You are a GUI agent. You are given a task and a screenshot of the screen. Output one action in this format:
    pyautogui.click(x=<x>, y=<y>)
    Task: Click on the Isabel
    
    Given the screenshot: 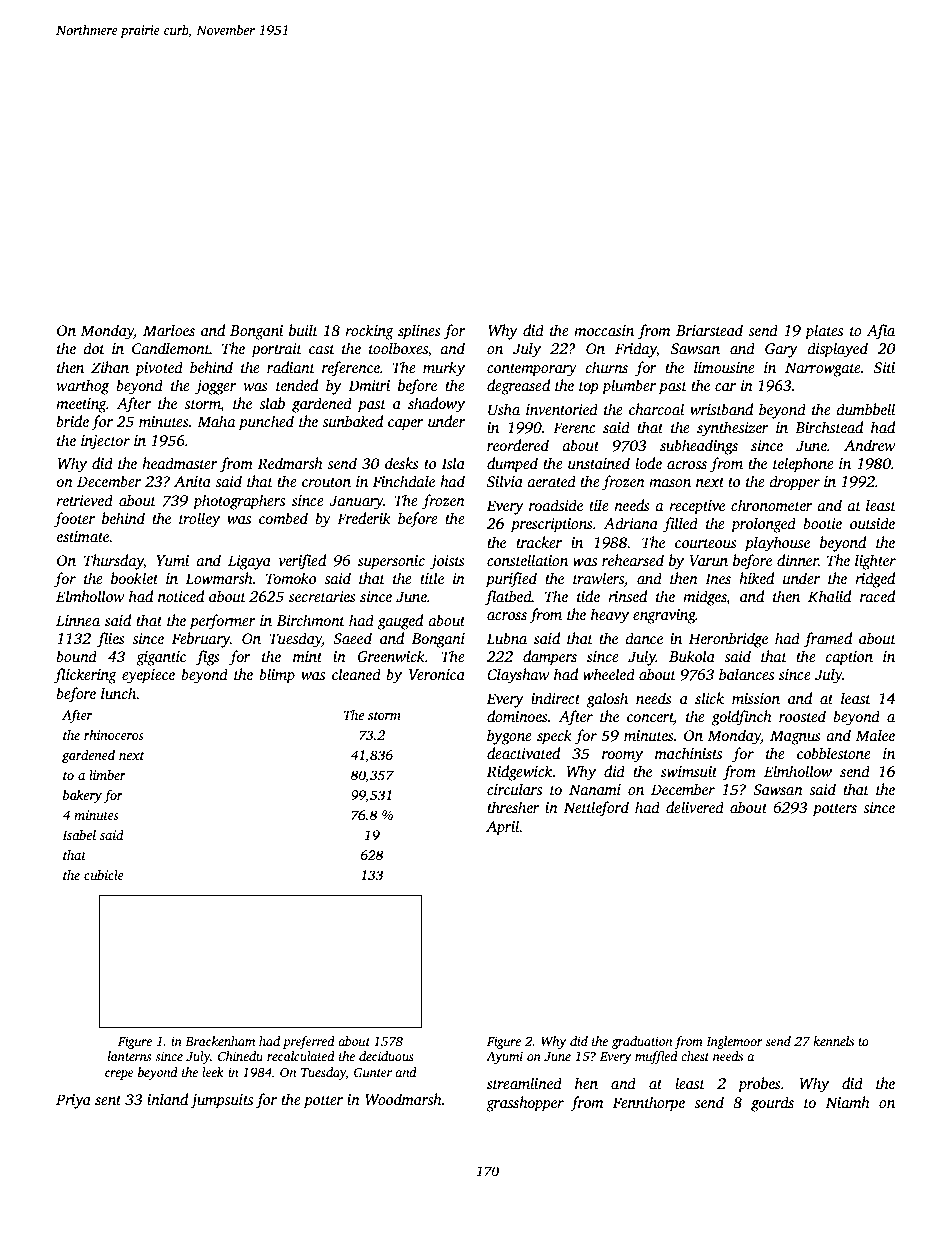 What is the action you would take?
    pyautogui.click(x=79, y=835)
